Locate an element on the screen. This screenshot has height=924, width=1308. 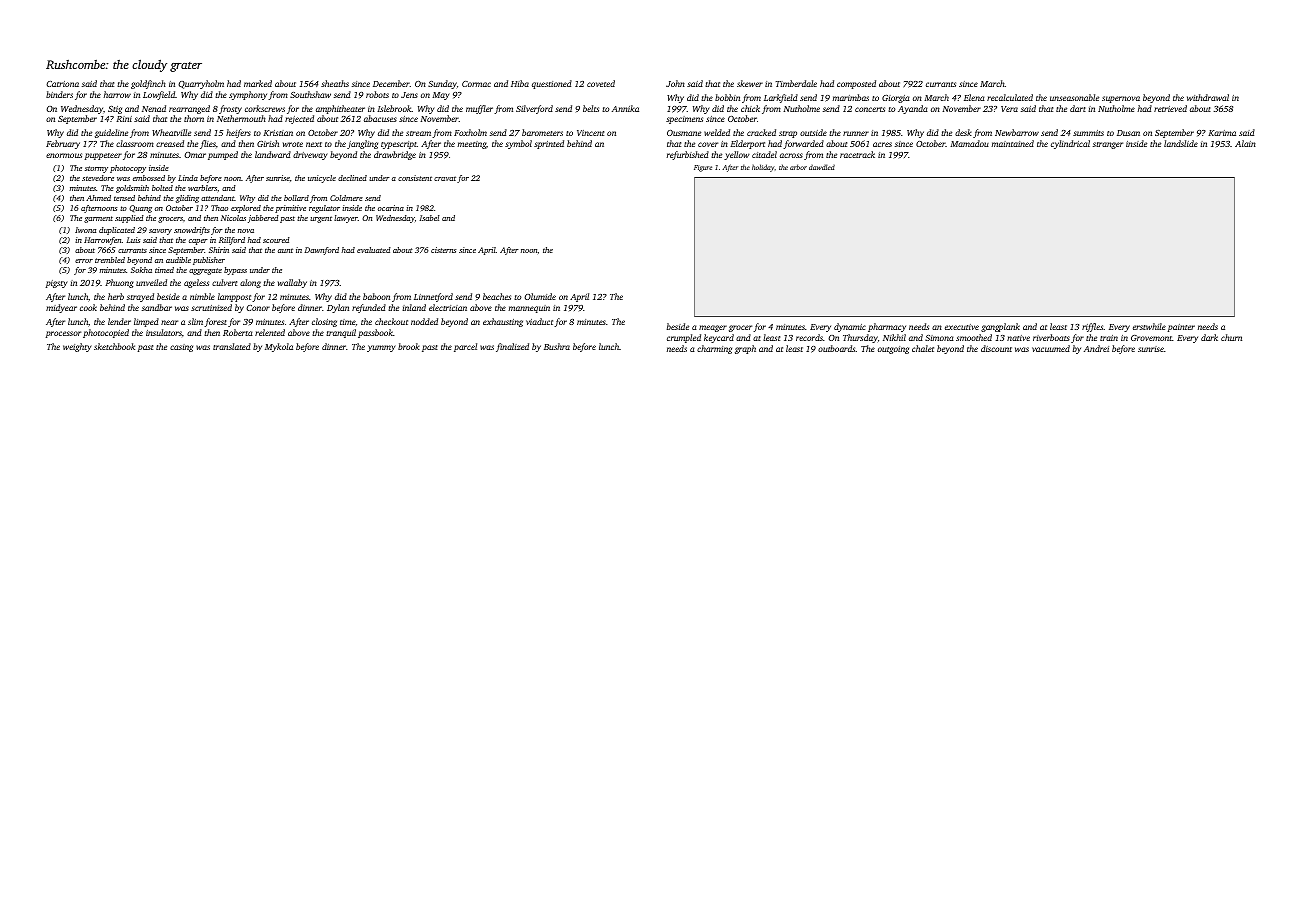
cisterns is located at coordinates (443, 250).
